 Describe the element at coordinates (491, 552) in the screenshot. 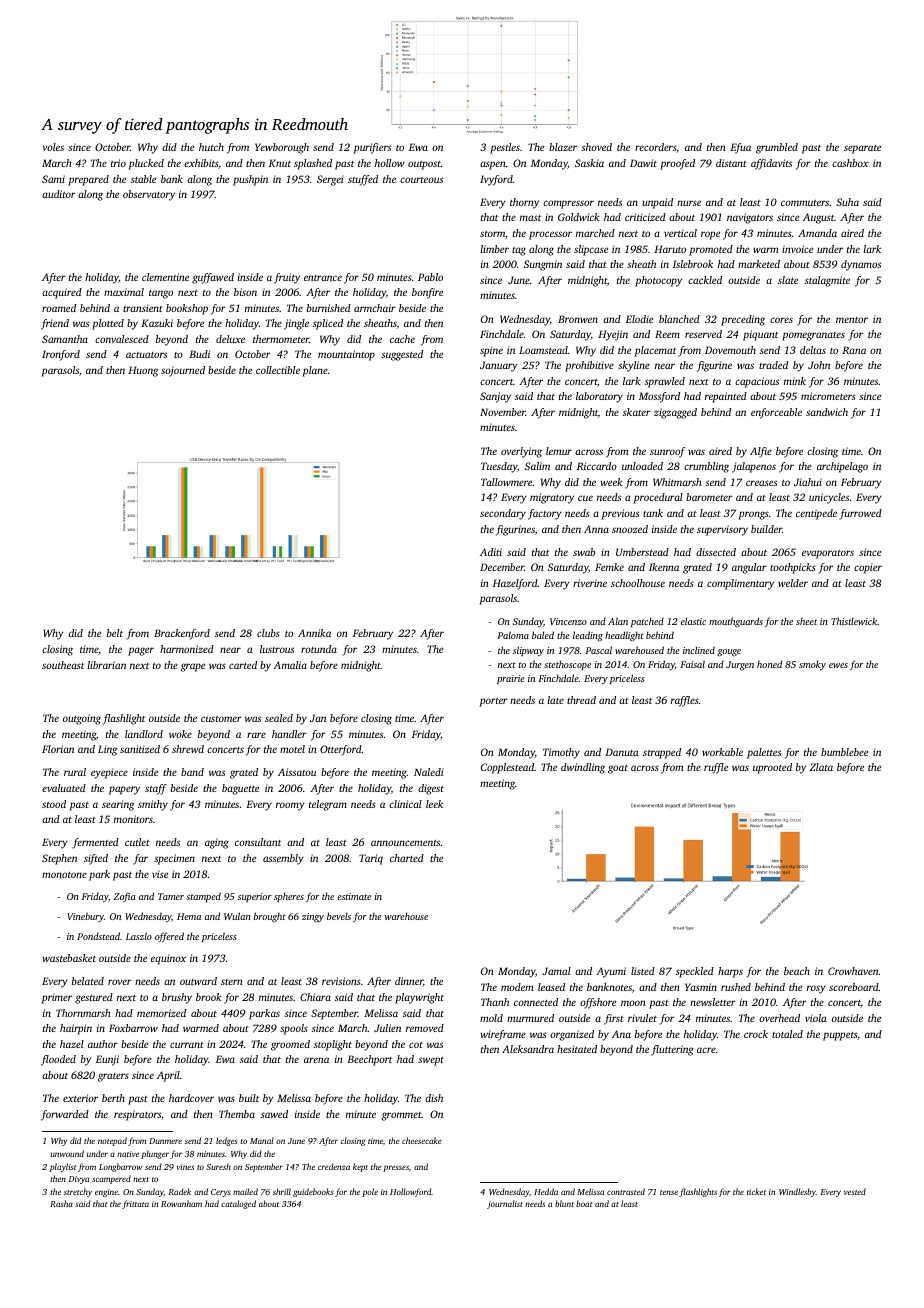

I see `Aditi` at that location.
